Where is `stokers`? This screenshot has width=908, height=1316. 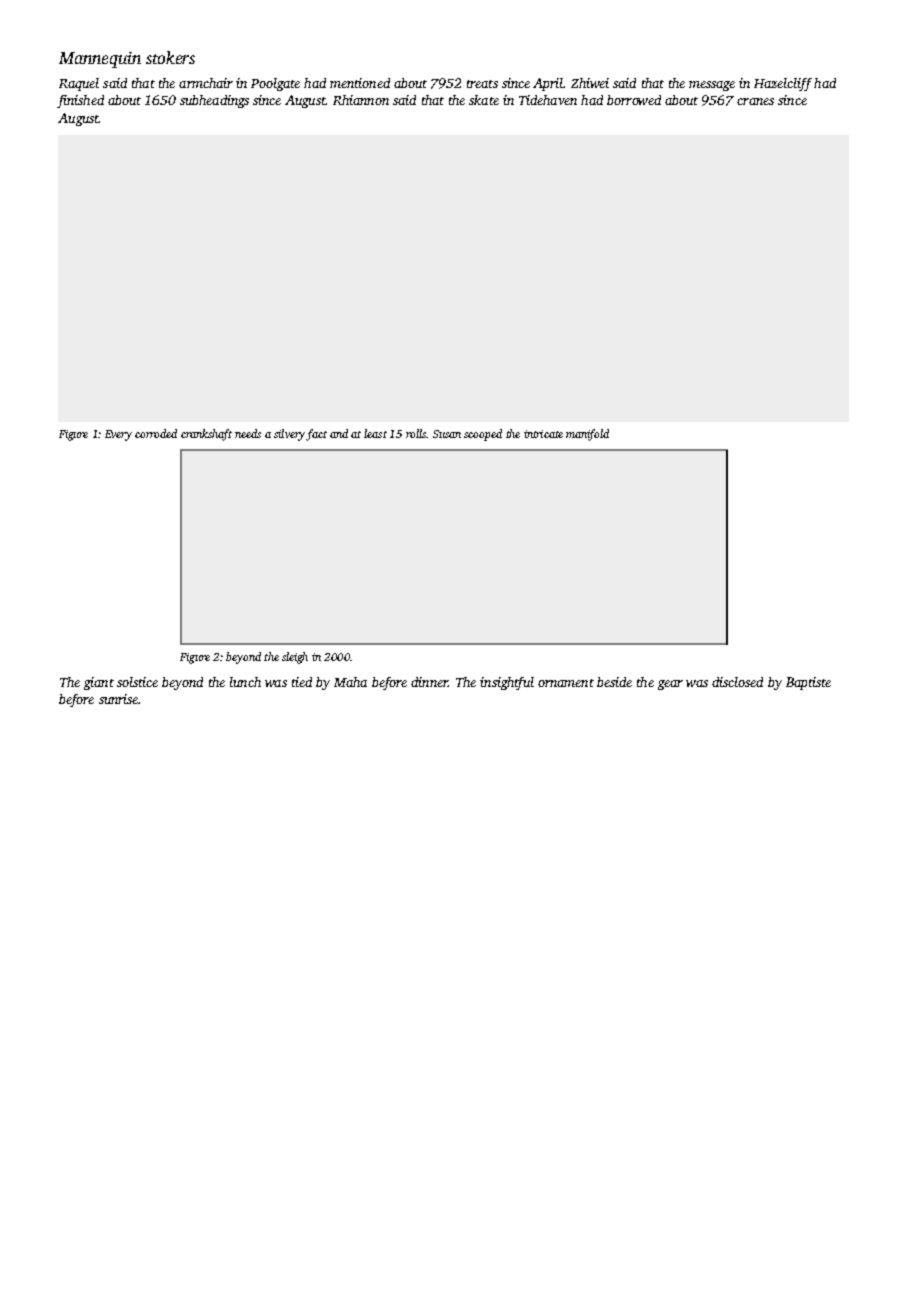 stokers is located at coordinates (170, 57).
